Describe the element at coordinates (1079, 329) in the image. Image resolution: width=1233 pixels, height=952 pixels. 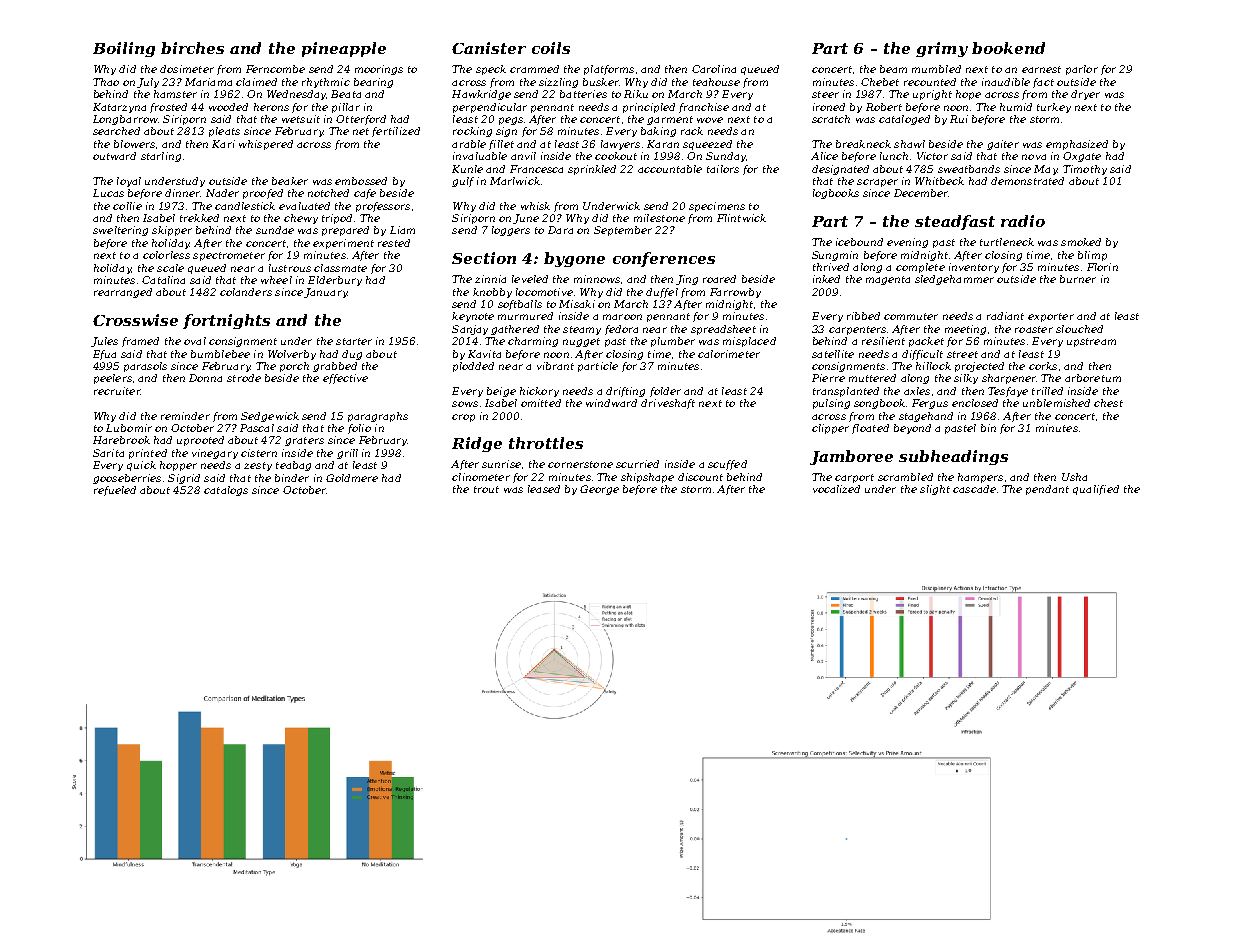
I see `slouched` at that location.
